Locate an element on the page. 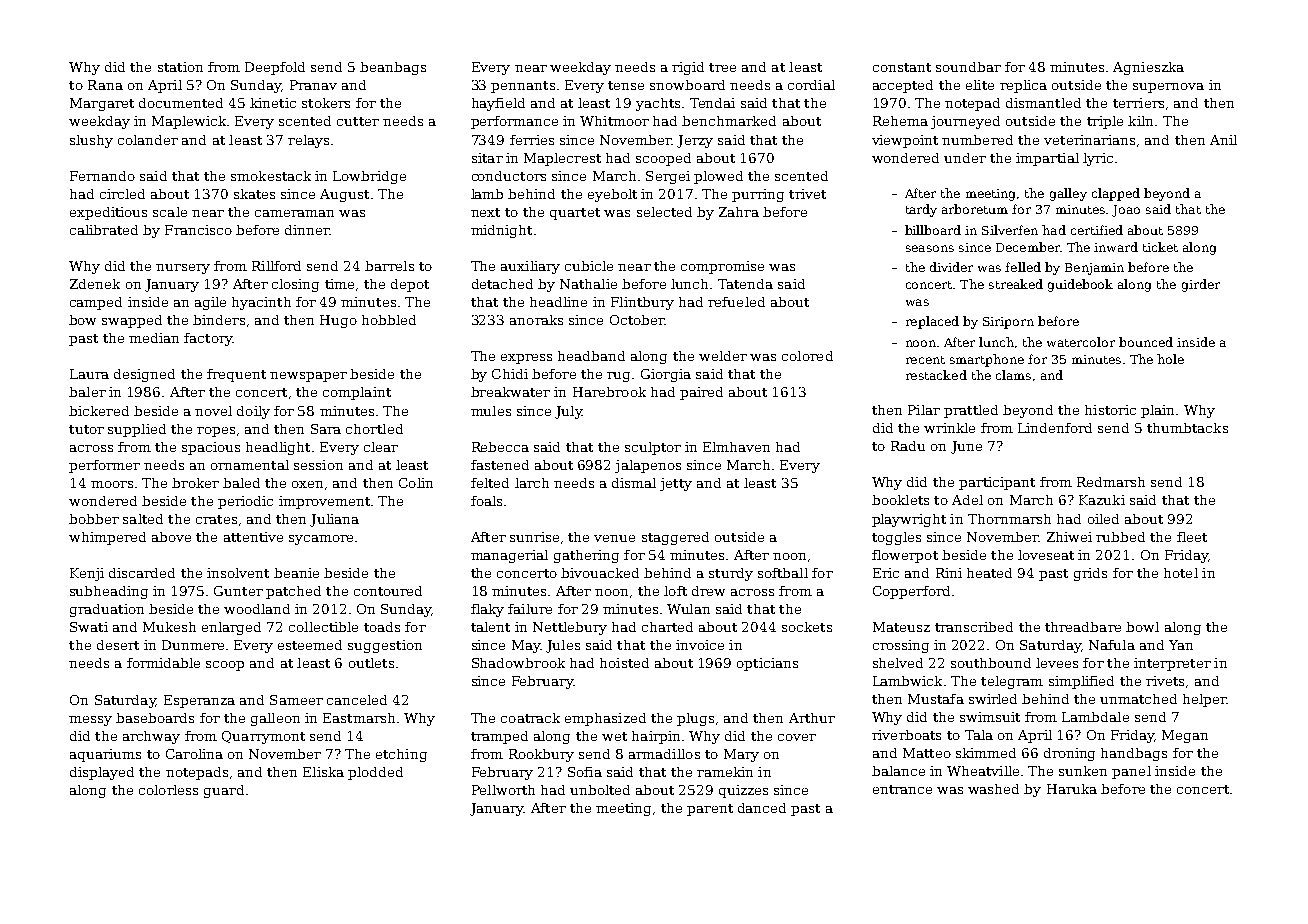 The width and height of the page is (1308, 924). coatrack is located at coordinates (530, 718).
